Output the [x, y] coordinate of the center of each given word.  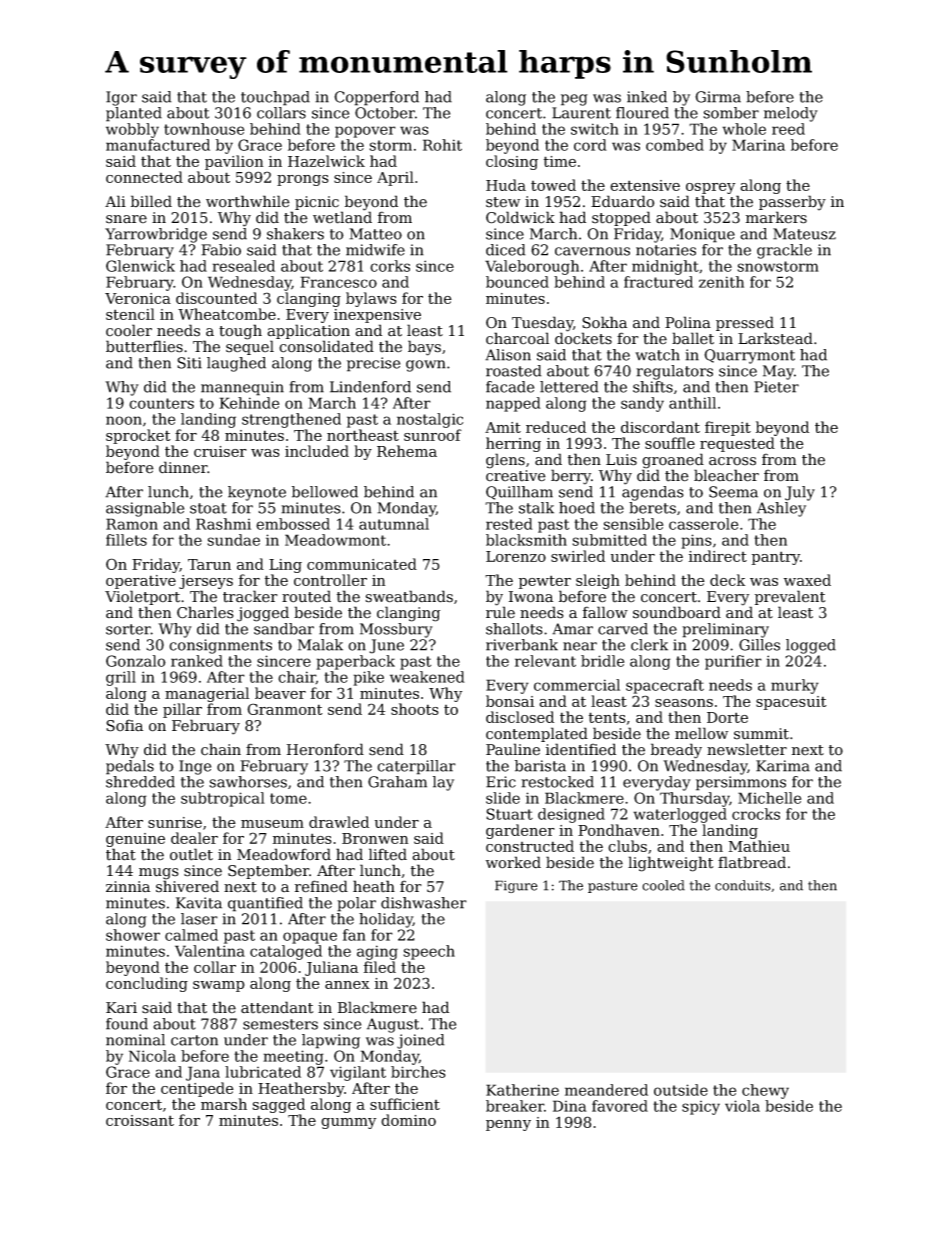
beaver [280, 693]
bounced [517, 282]
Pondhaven [619, 830]
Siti [189, 363]
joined [421, 1041]
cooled [663, 885]
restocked [557, 782]
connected [144, 177]
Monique [702, 235]
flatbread [752, 862]
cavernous [592, 251]
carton [194, 1040]
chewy [765, 1091]
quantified [265, 904]
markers [776, 217]
